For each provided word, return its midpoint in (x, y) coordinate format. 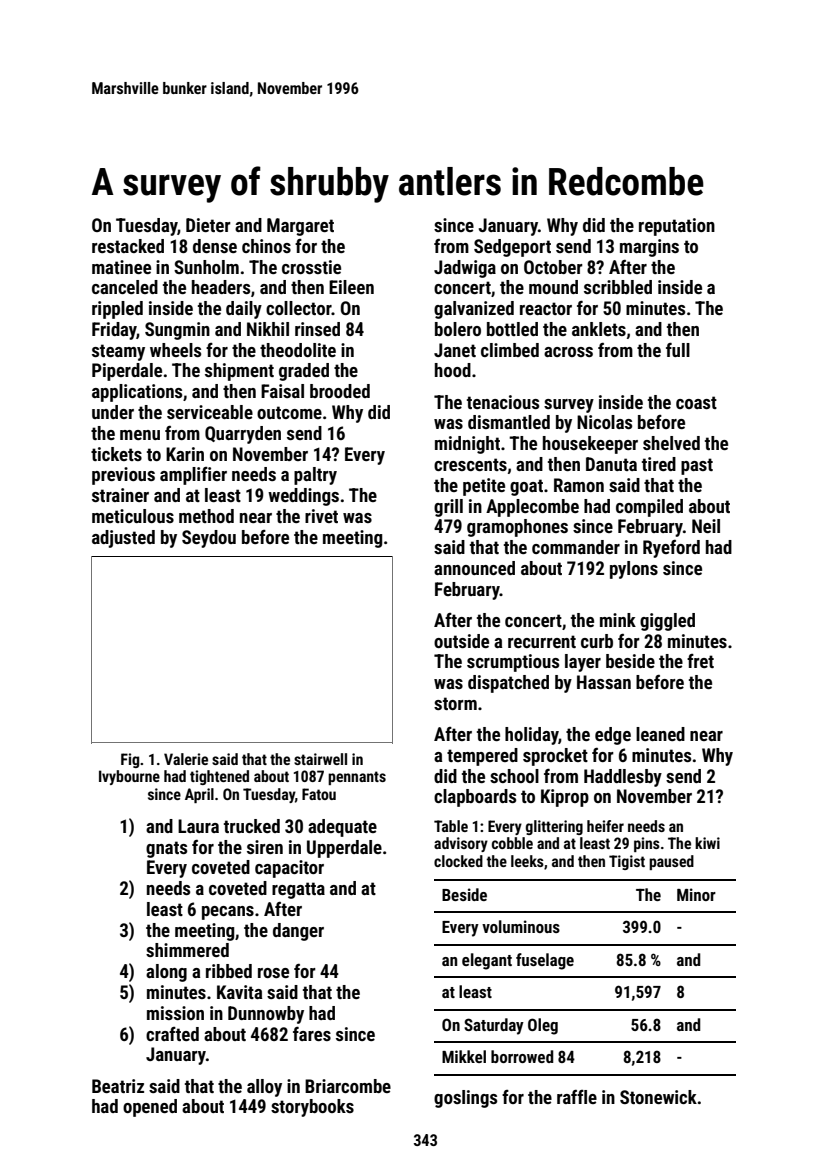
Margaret (300, 227)
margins (649, 248)
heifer (605, 826)
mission (175, 1013)
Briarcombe (348, 1086)
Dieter (208, 225)
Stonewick (658, 1097)
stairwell (320, 759)
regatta (298, 890)
